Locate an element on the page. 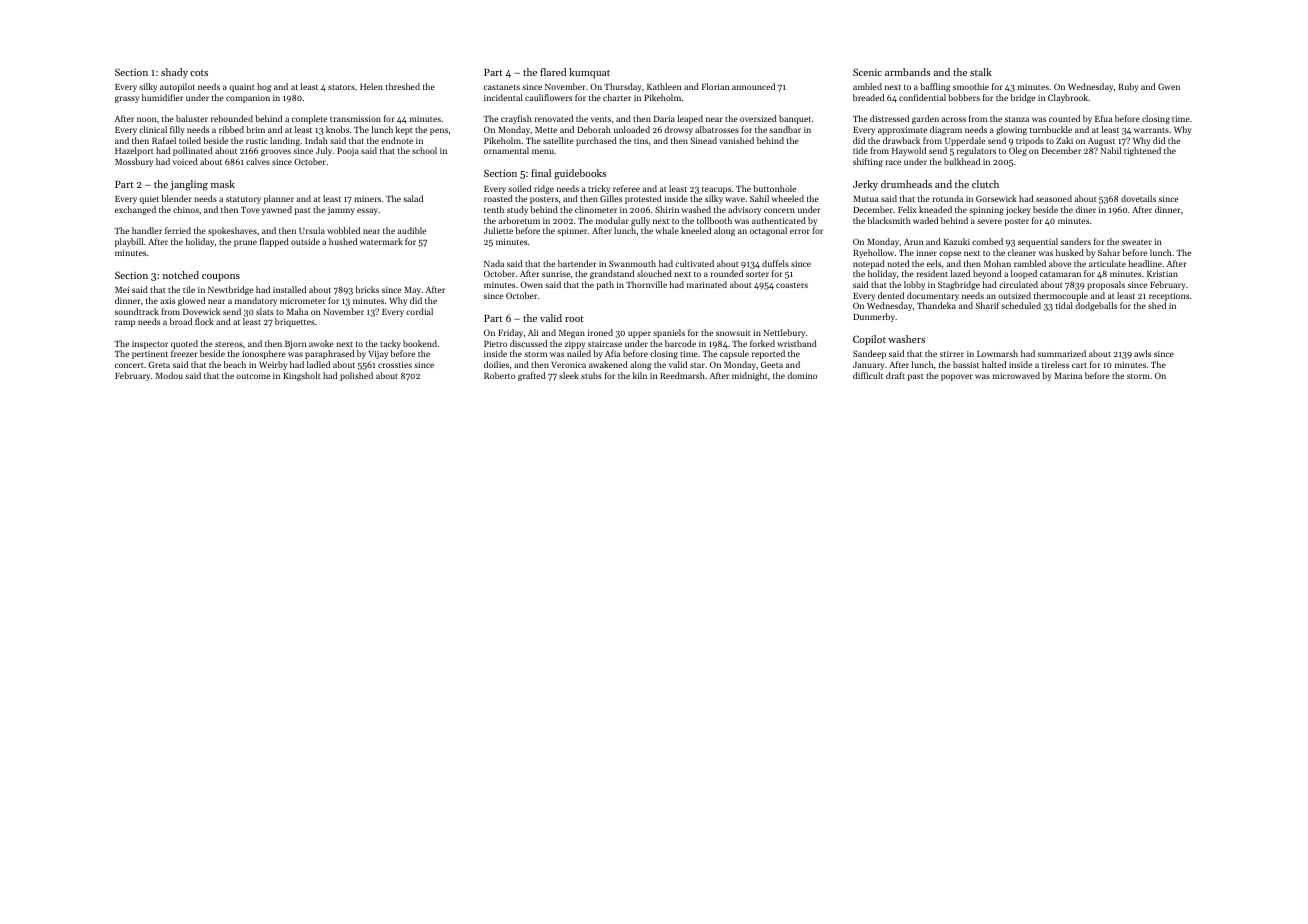 The height and width of the page is (924, 1308). transmission is located at coordinates (355, 119).
